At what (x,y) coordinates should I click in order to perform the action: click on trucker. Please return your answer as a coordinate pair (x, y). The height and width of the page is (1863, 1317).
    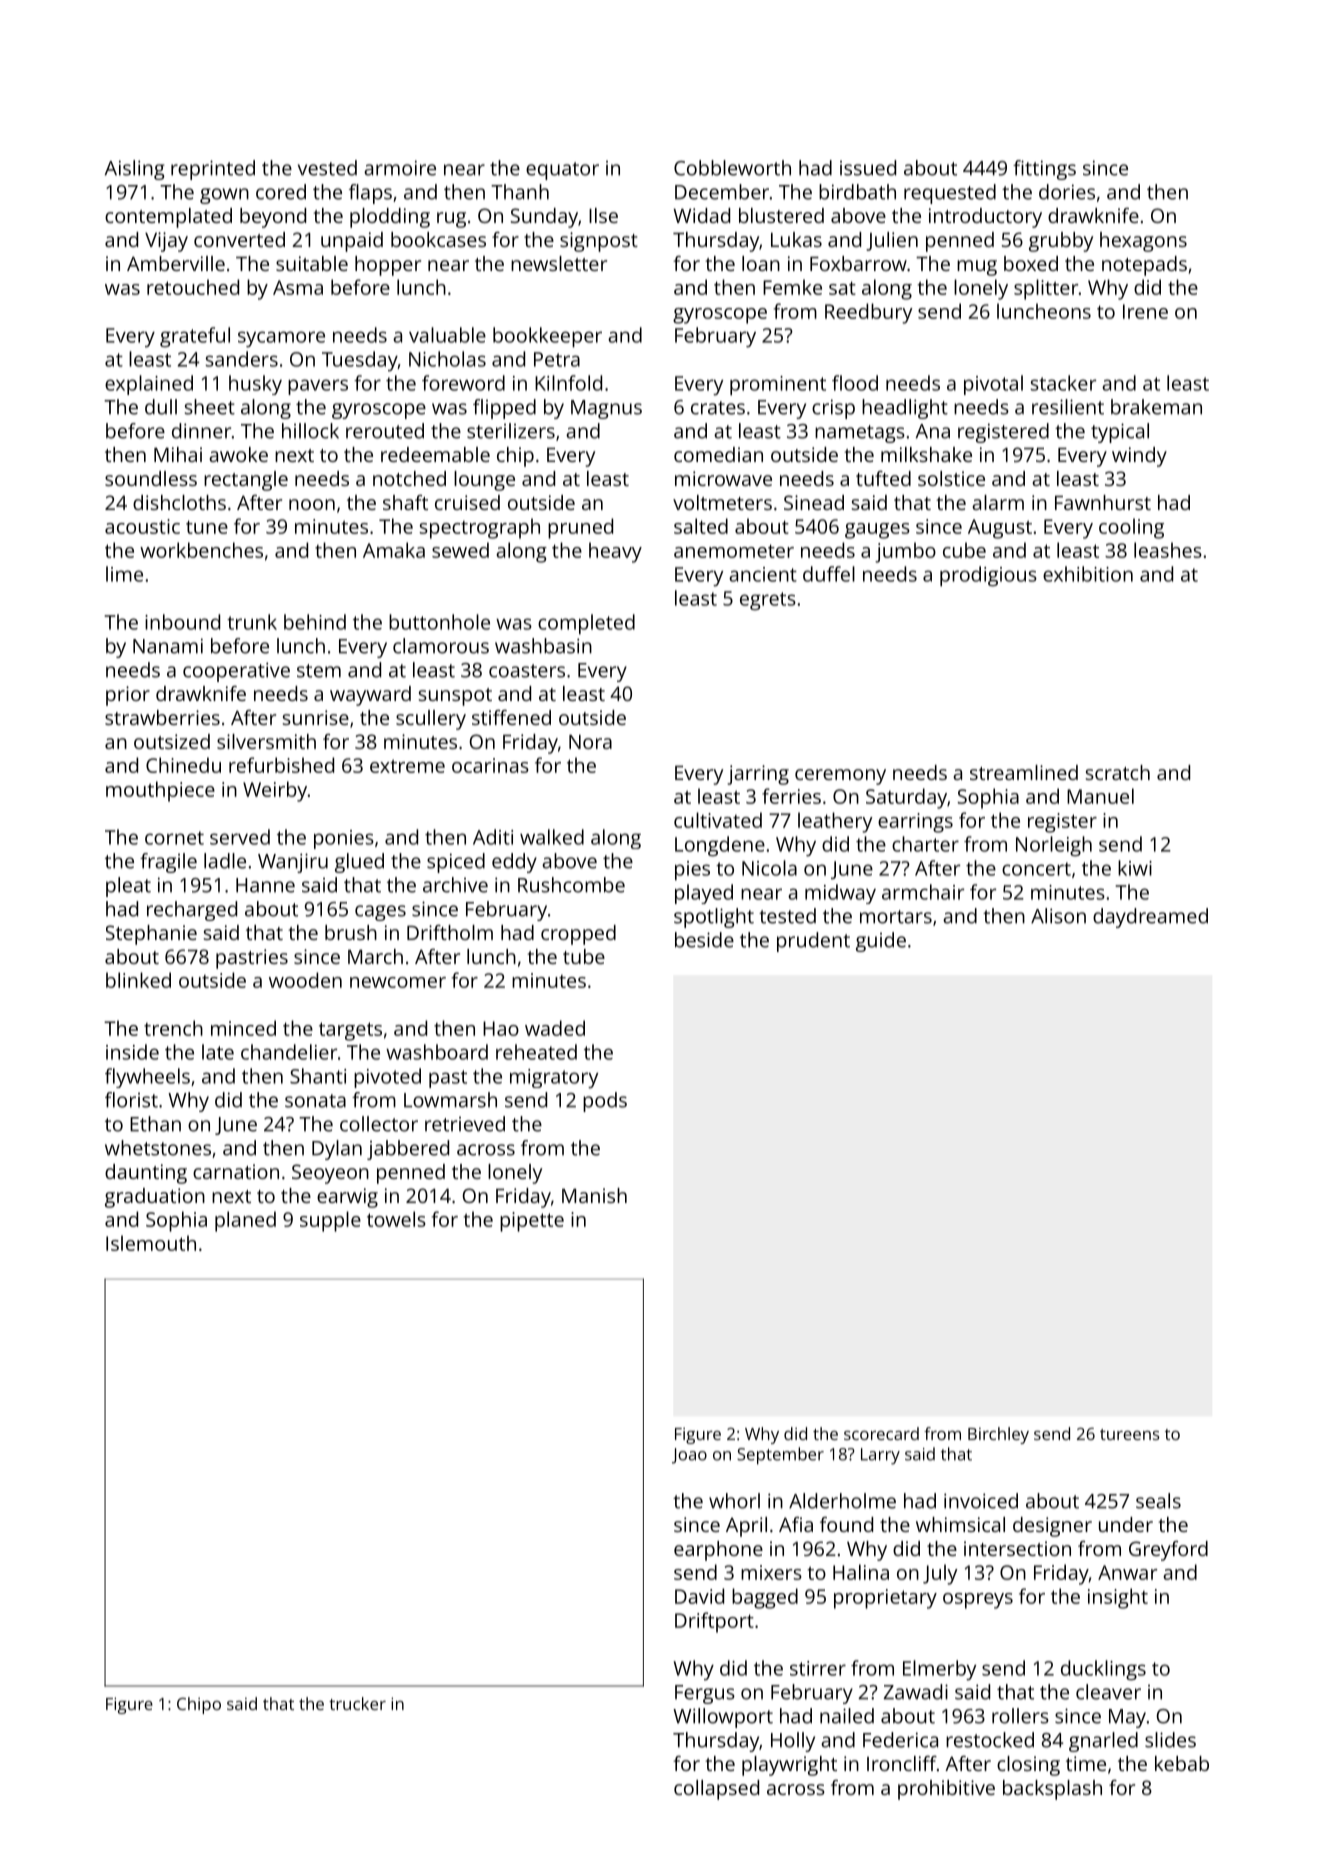
    Looking at the image, I should click on (357, 1703).
